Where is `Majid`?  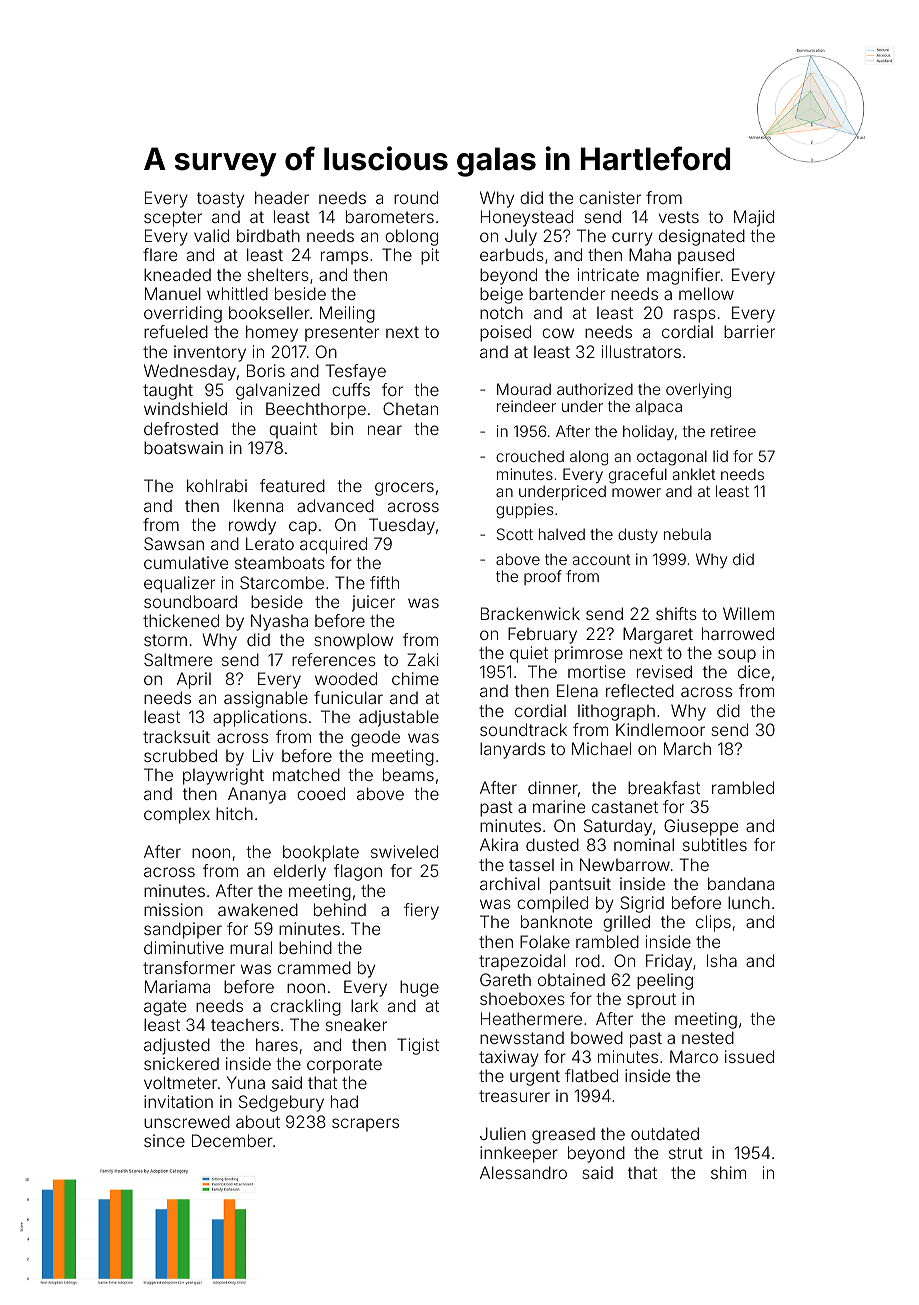 Majid is located at coordinates (754, 218).
